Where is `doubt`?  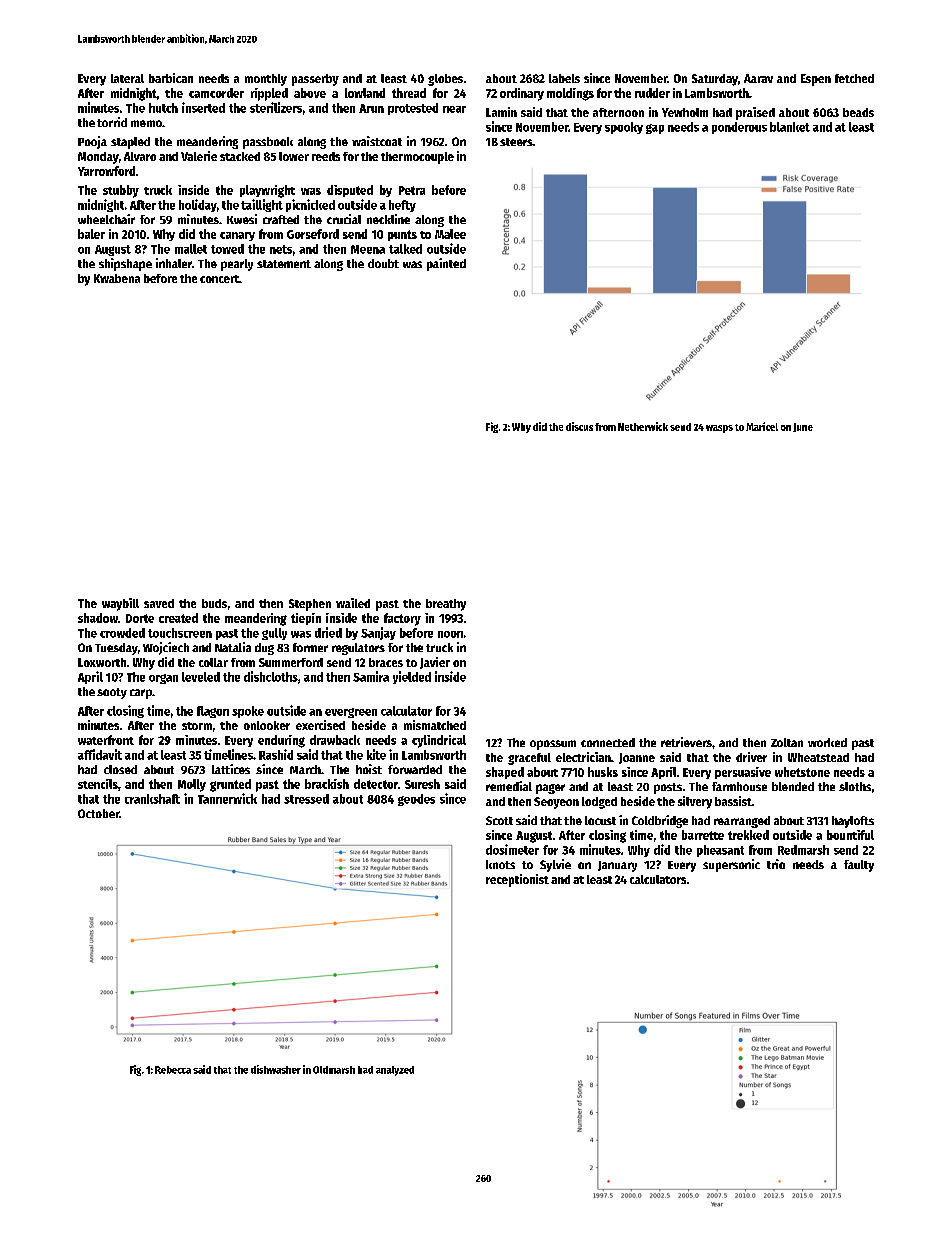
doubt is located at coordinates (383, 263).
